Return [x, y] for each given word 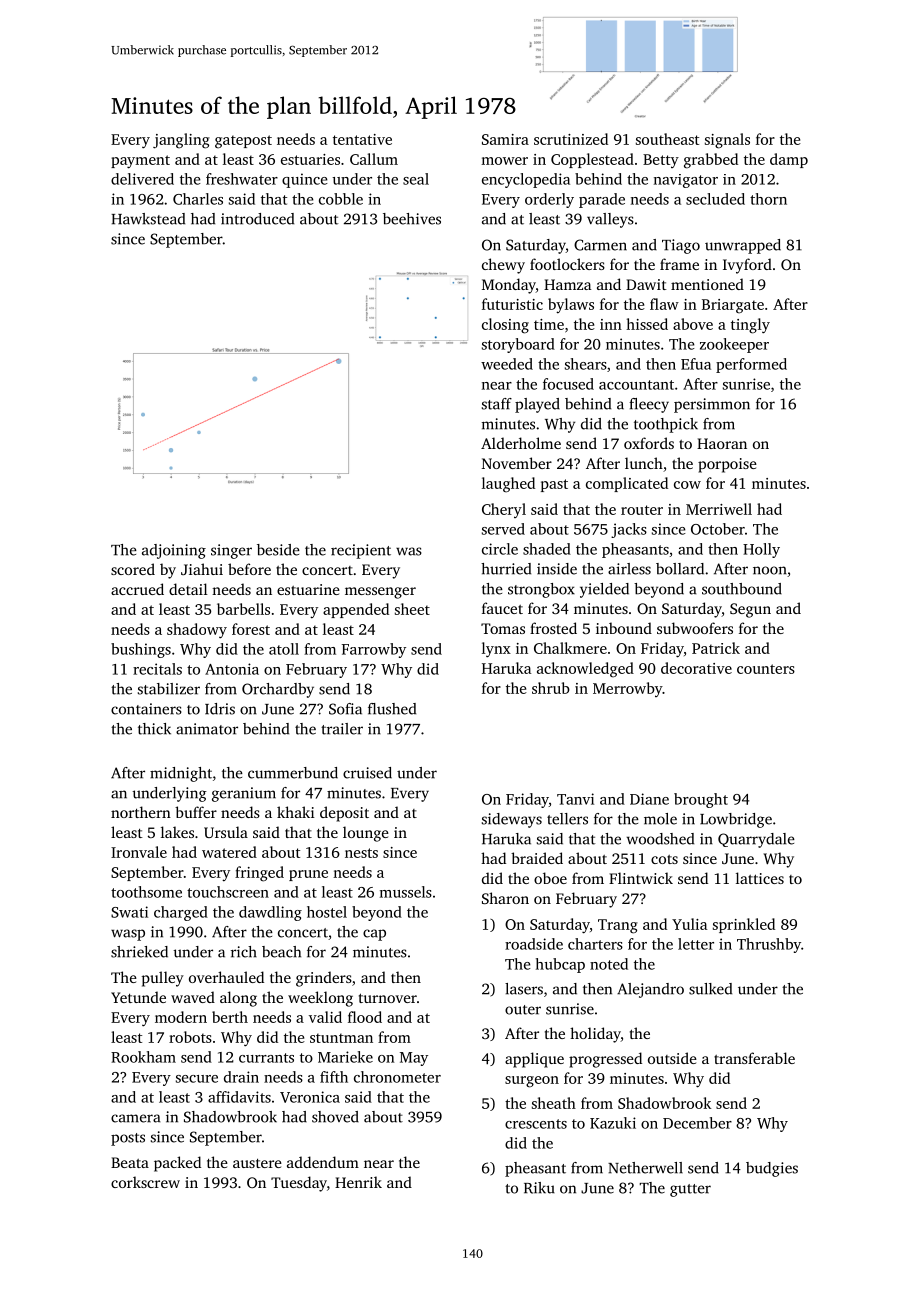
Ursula [226, 832]
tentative [362, 139]
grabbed [711, 161]
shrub [551, 688]
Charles [198, 199]
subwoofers [695, 628]
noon [770, 570]
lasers [524, 989]
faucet [502, 608]
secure [197, 1079]
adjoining [174, 551]
